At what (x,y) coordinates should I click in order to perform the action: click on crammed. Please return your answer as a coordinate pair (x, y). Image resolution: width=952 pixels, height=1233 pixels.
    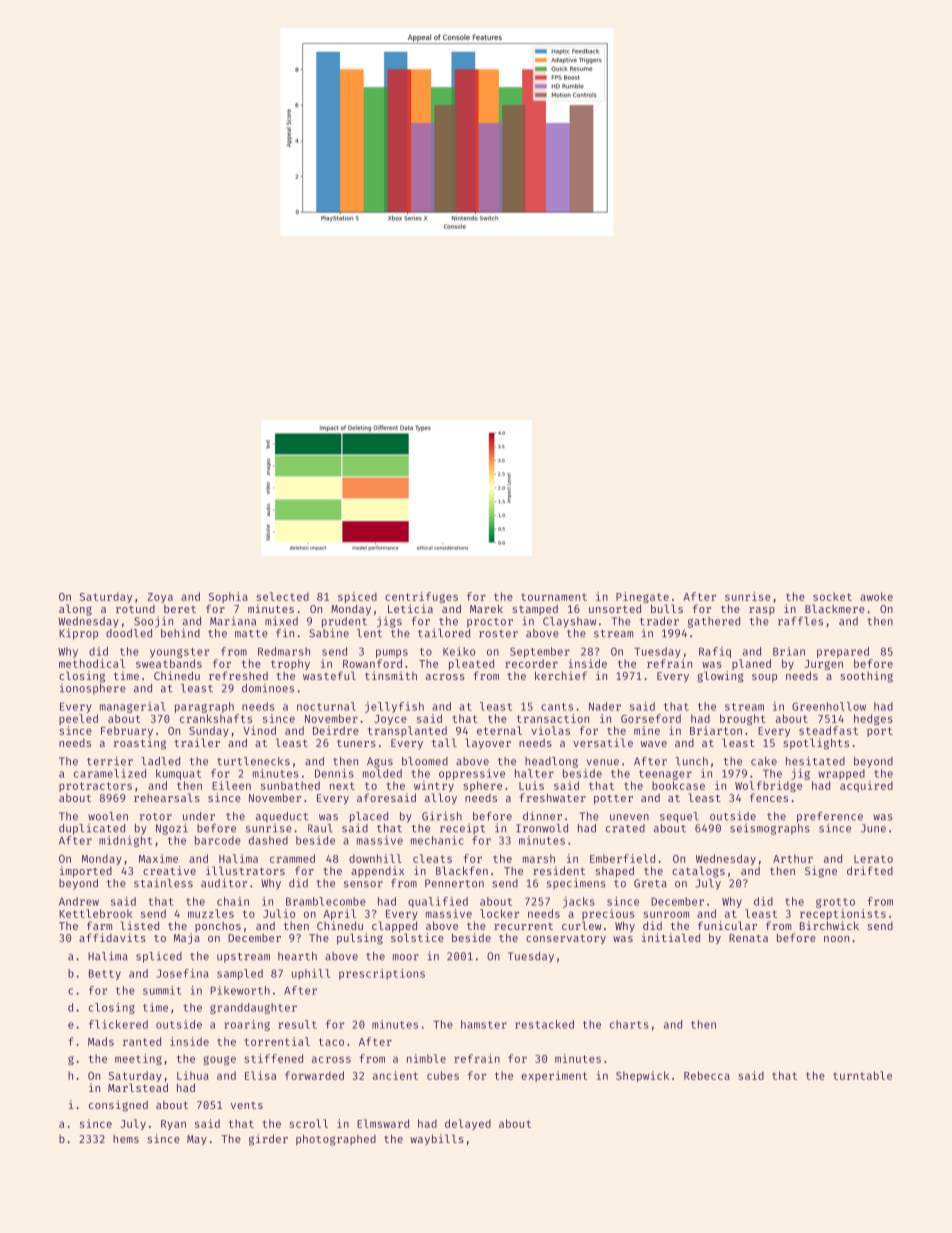
    Looking at the image, I should click on (292, 858).
